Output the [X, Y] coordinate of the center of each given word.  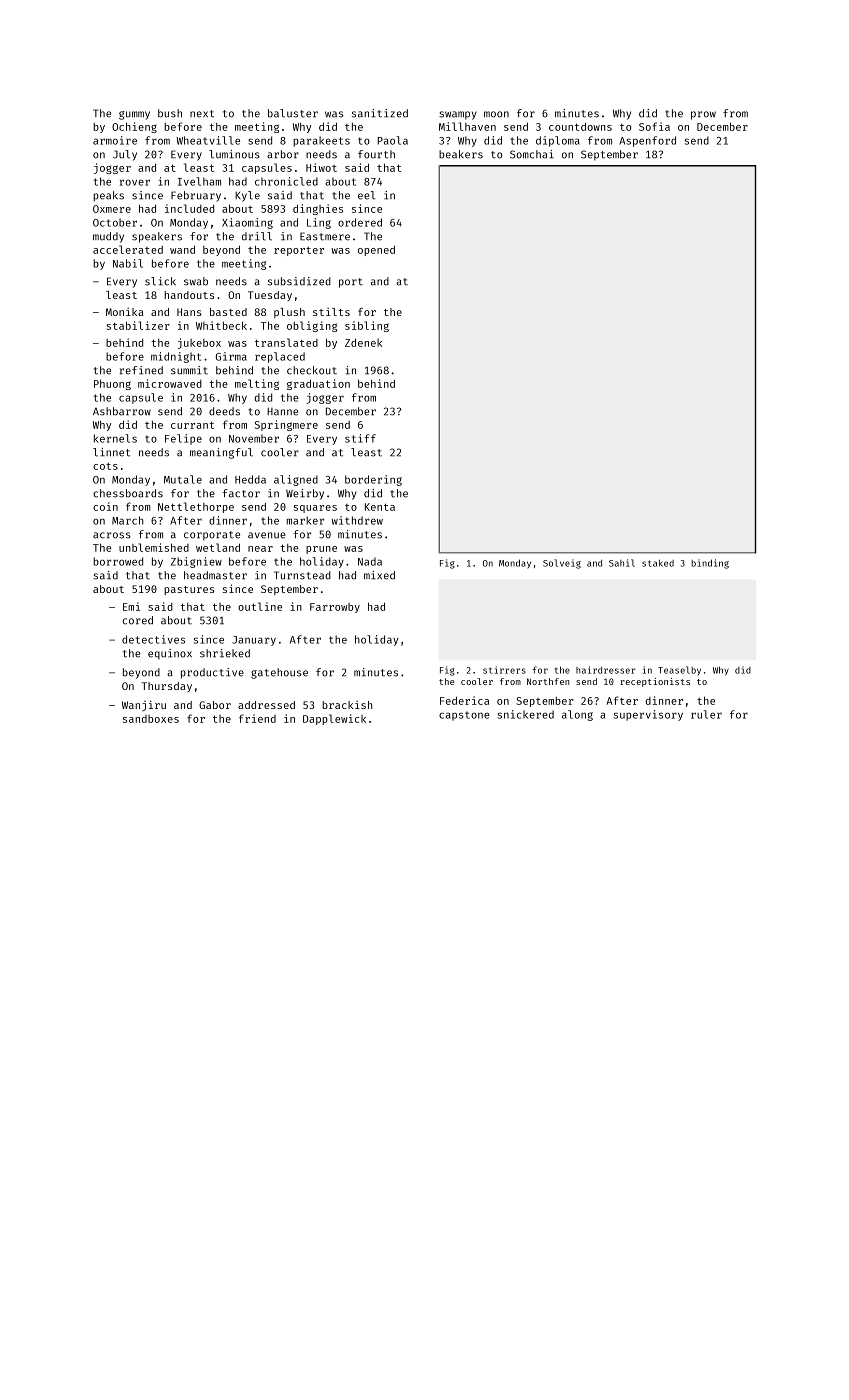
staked [658, 563]
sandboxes [151, 719]
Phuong [112, 385]
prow [703, 115]
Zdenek [363, 342]
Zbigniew [196, 562]
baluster [293, 113]
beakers [461, 154]
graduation [318, 384]
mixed [379, 575]
